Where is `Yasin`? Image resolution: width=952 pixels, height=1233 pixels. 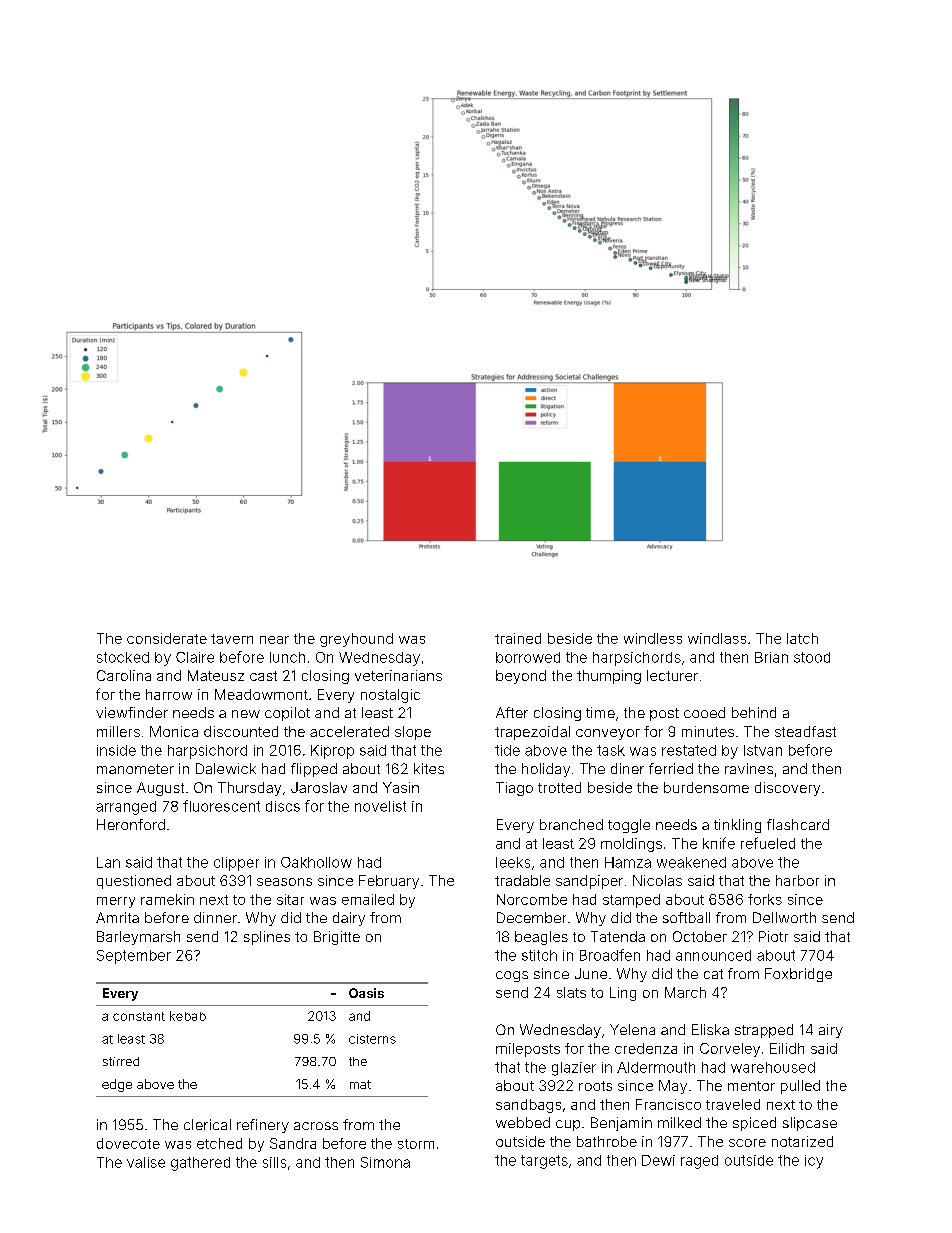 Yasin is located at coordinates (401, 787).
